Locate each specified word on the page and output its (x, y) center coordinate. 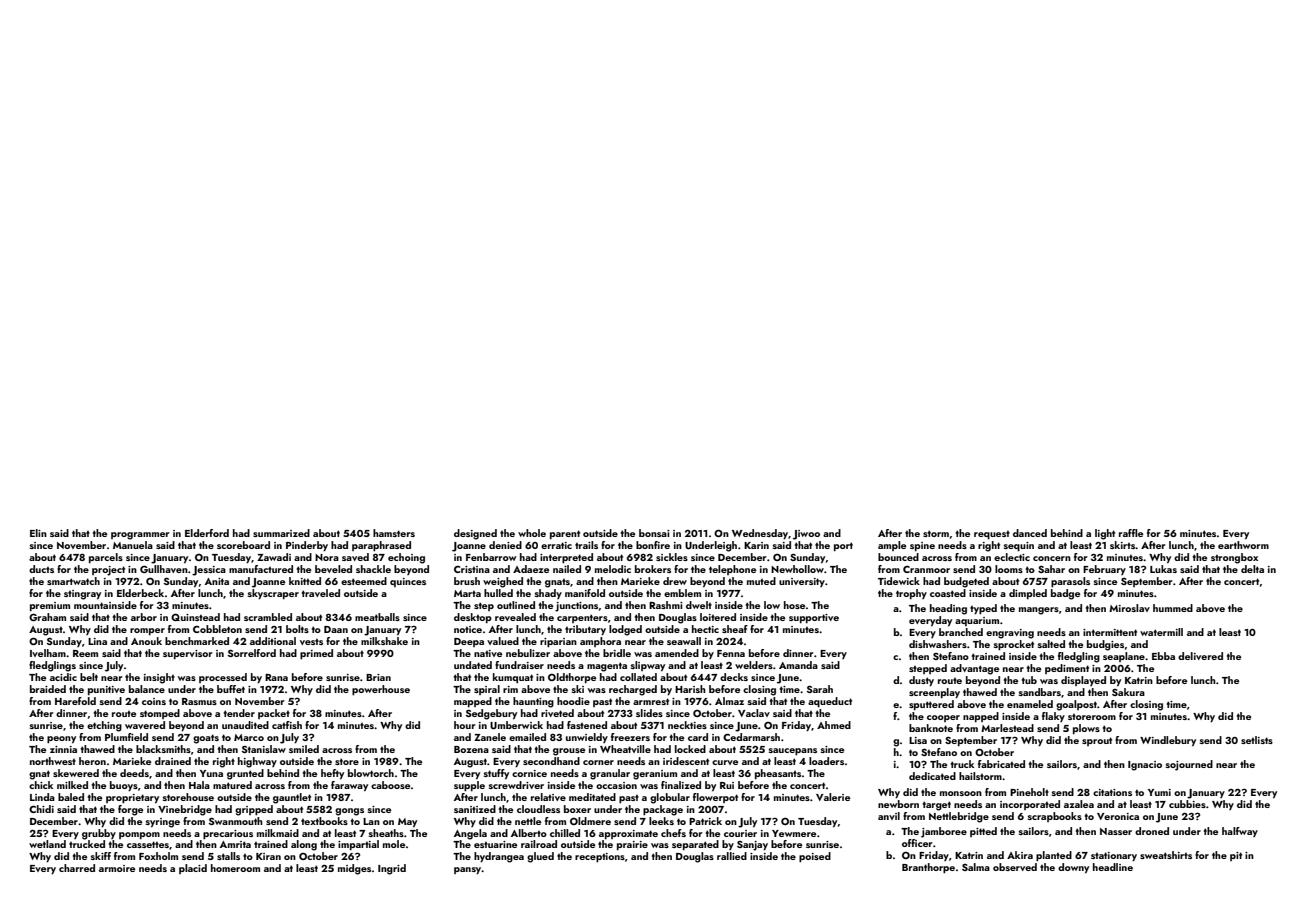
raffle (1131, 533)
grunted (245, 774)
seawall (684, 641)
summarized (281, 533)
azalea (1079, 804)
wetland (47, 844)
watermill (1161, 632)
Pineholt (1029, 792)
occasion (616, 785)
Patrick (705, 821)
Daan (336, 629)
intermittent (1110, 632)
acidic (63, 677)
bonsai (654, 533)
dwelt (699, 605)
